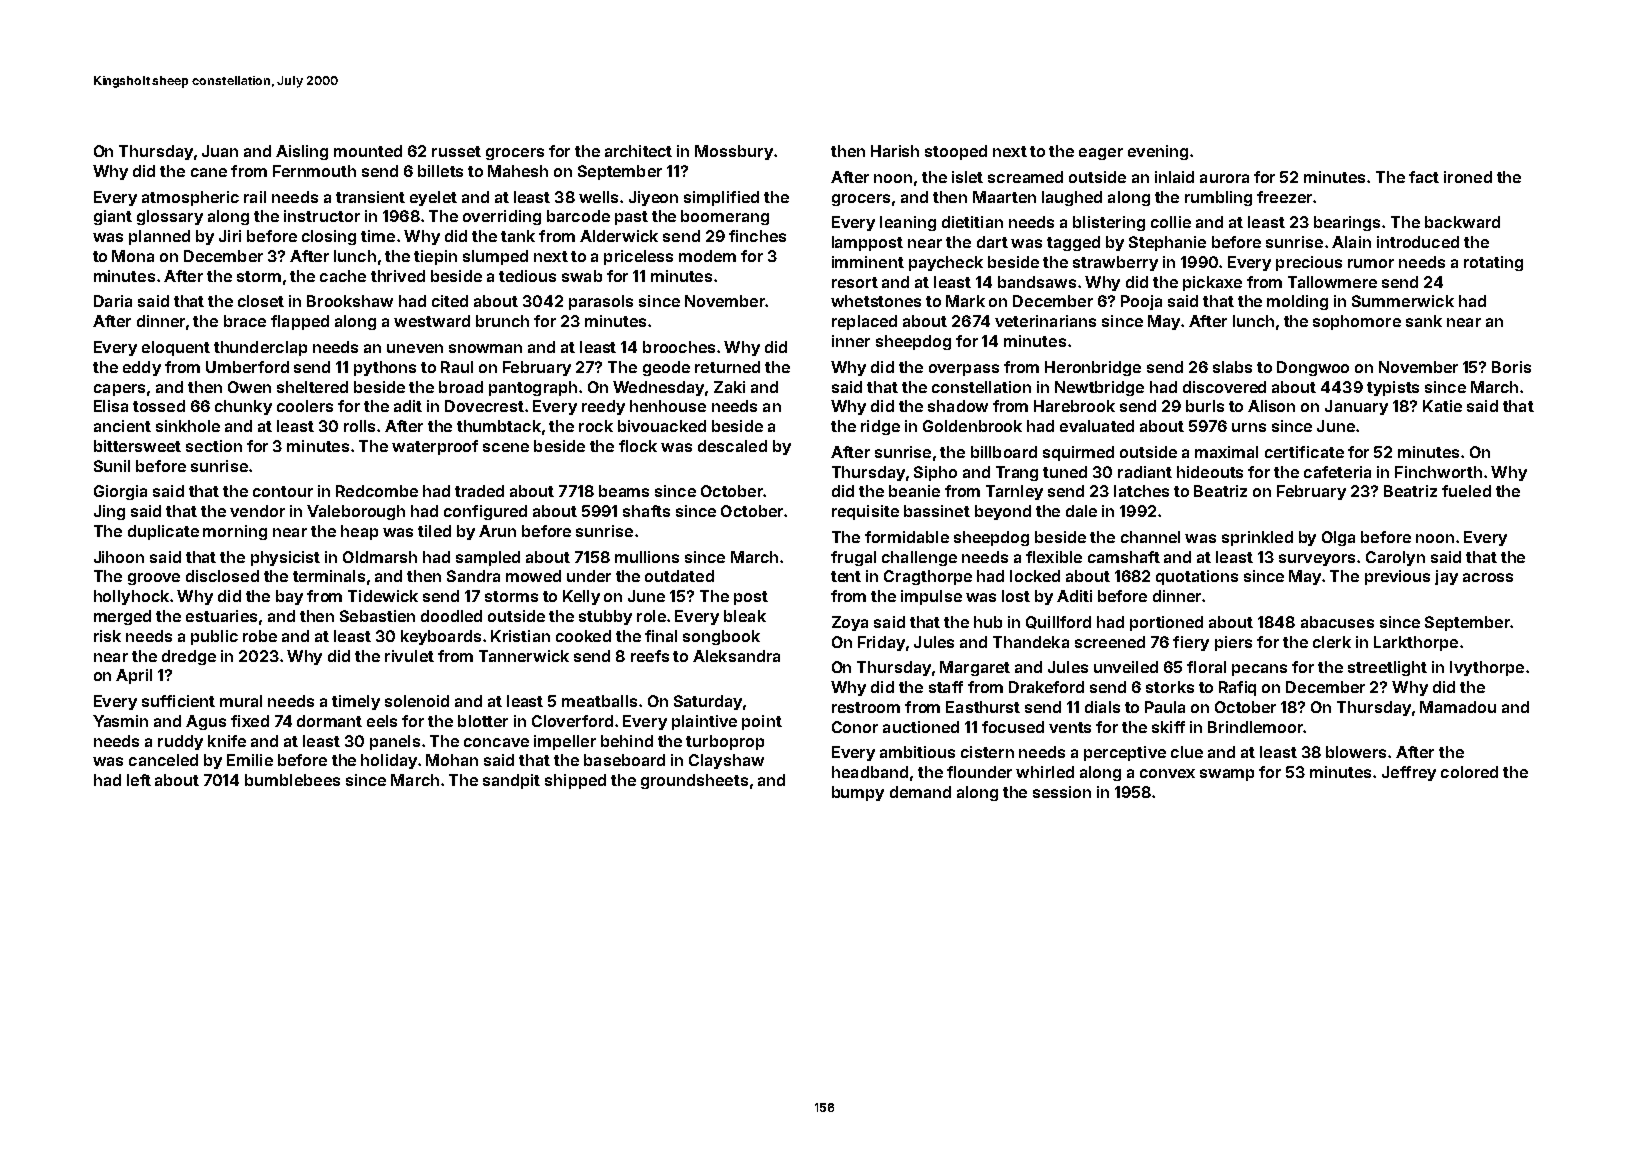 The width and height of the document is (1628, 1151). Describe the element at coordinates (734, 152) in the document. I see `Mossbury` at that location.
